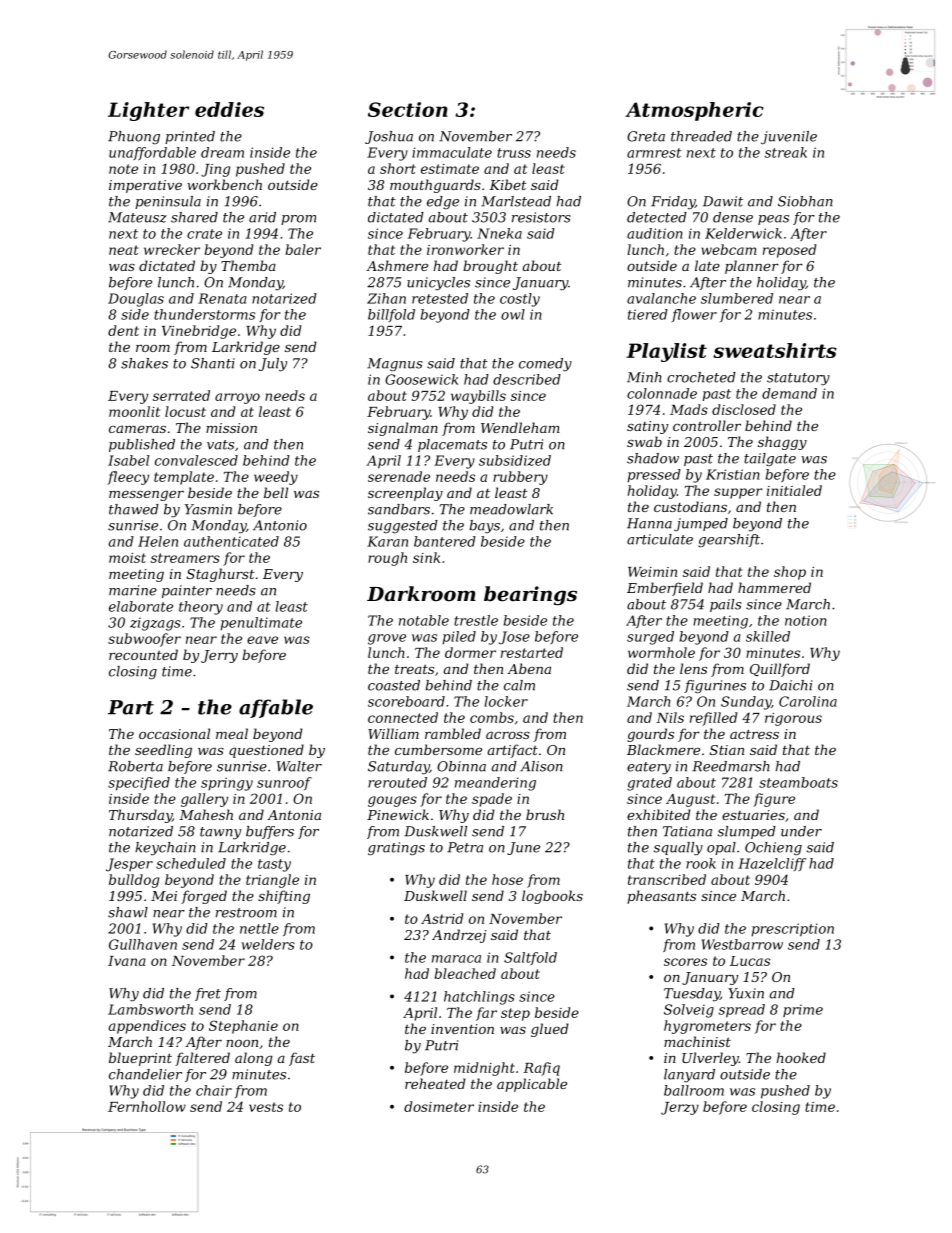 The width and height of the screenshot is (952, 1233). What do you see at coordinates (396, 848) in the screenshot?
I see `gratings` at bounding box center [396, 848].
